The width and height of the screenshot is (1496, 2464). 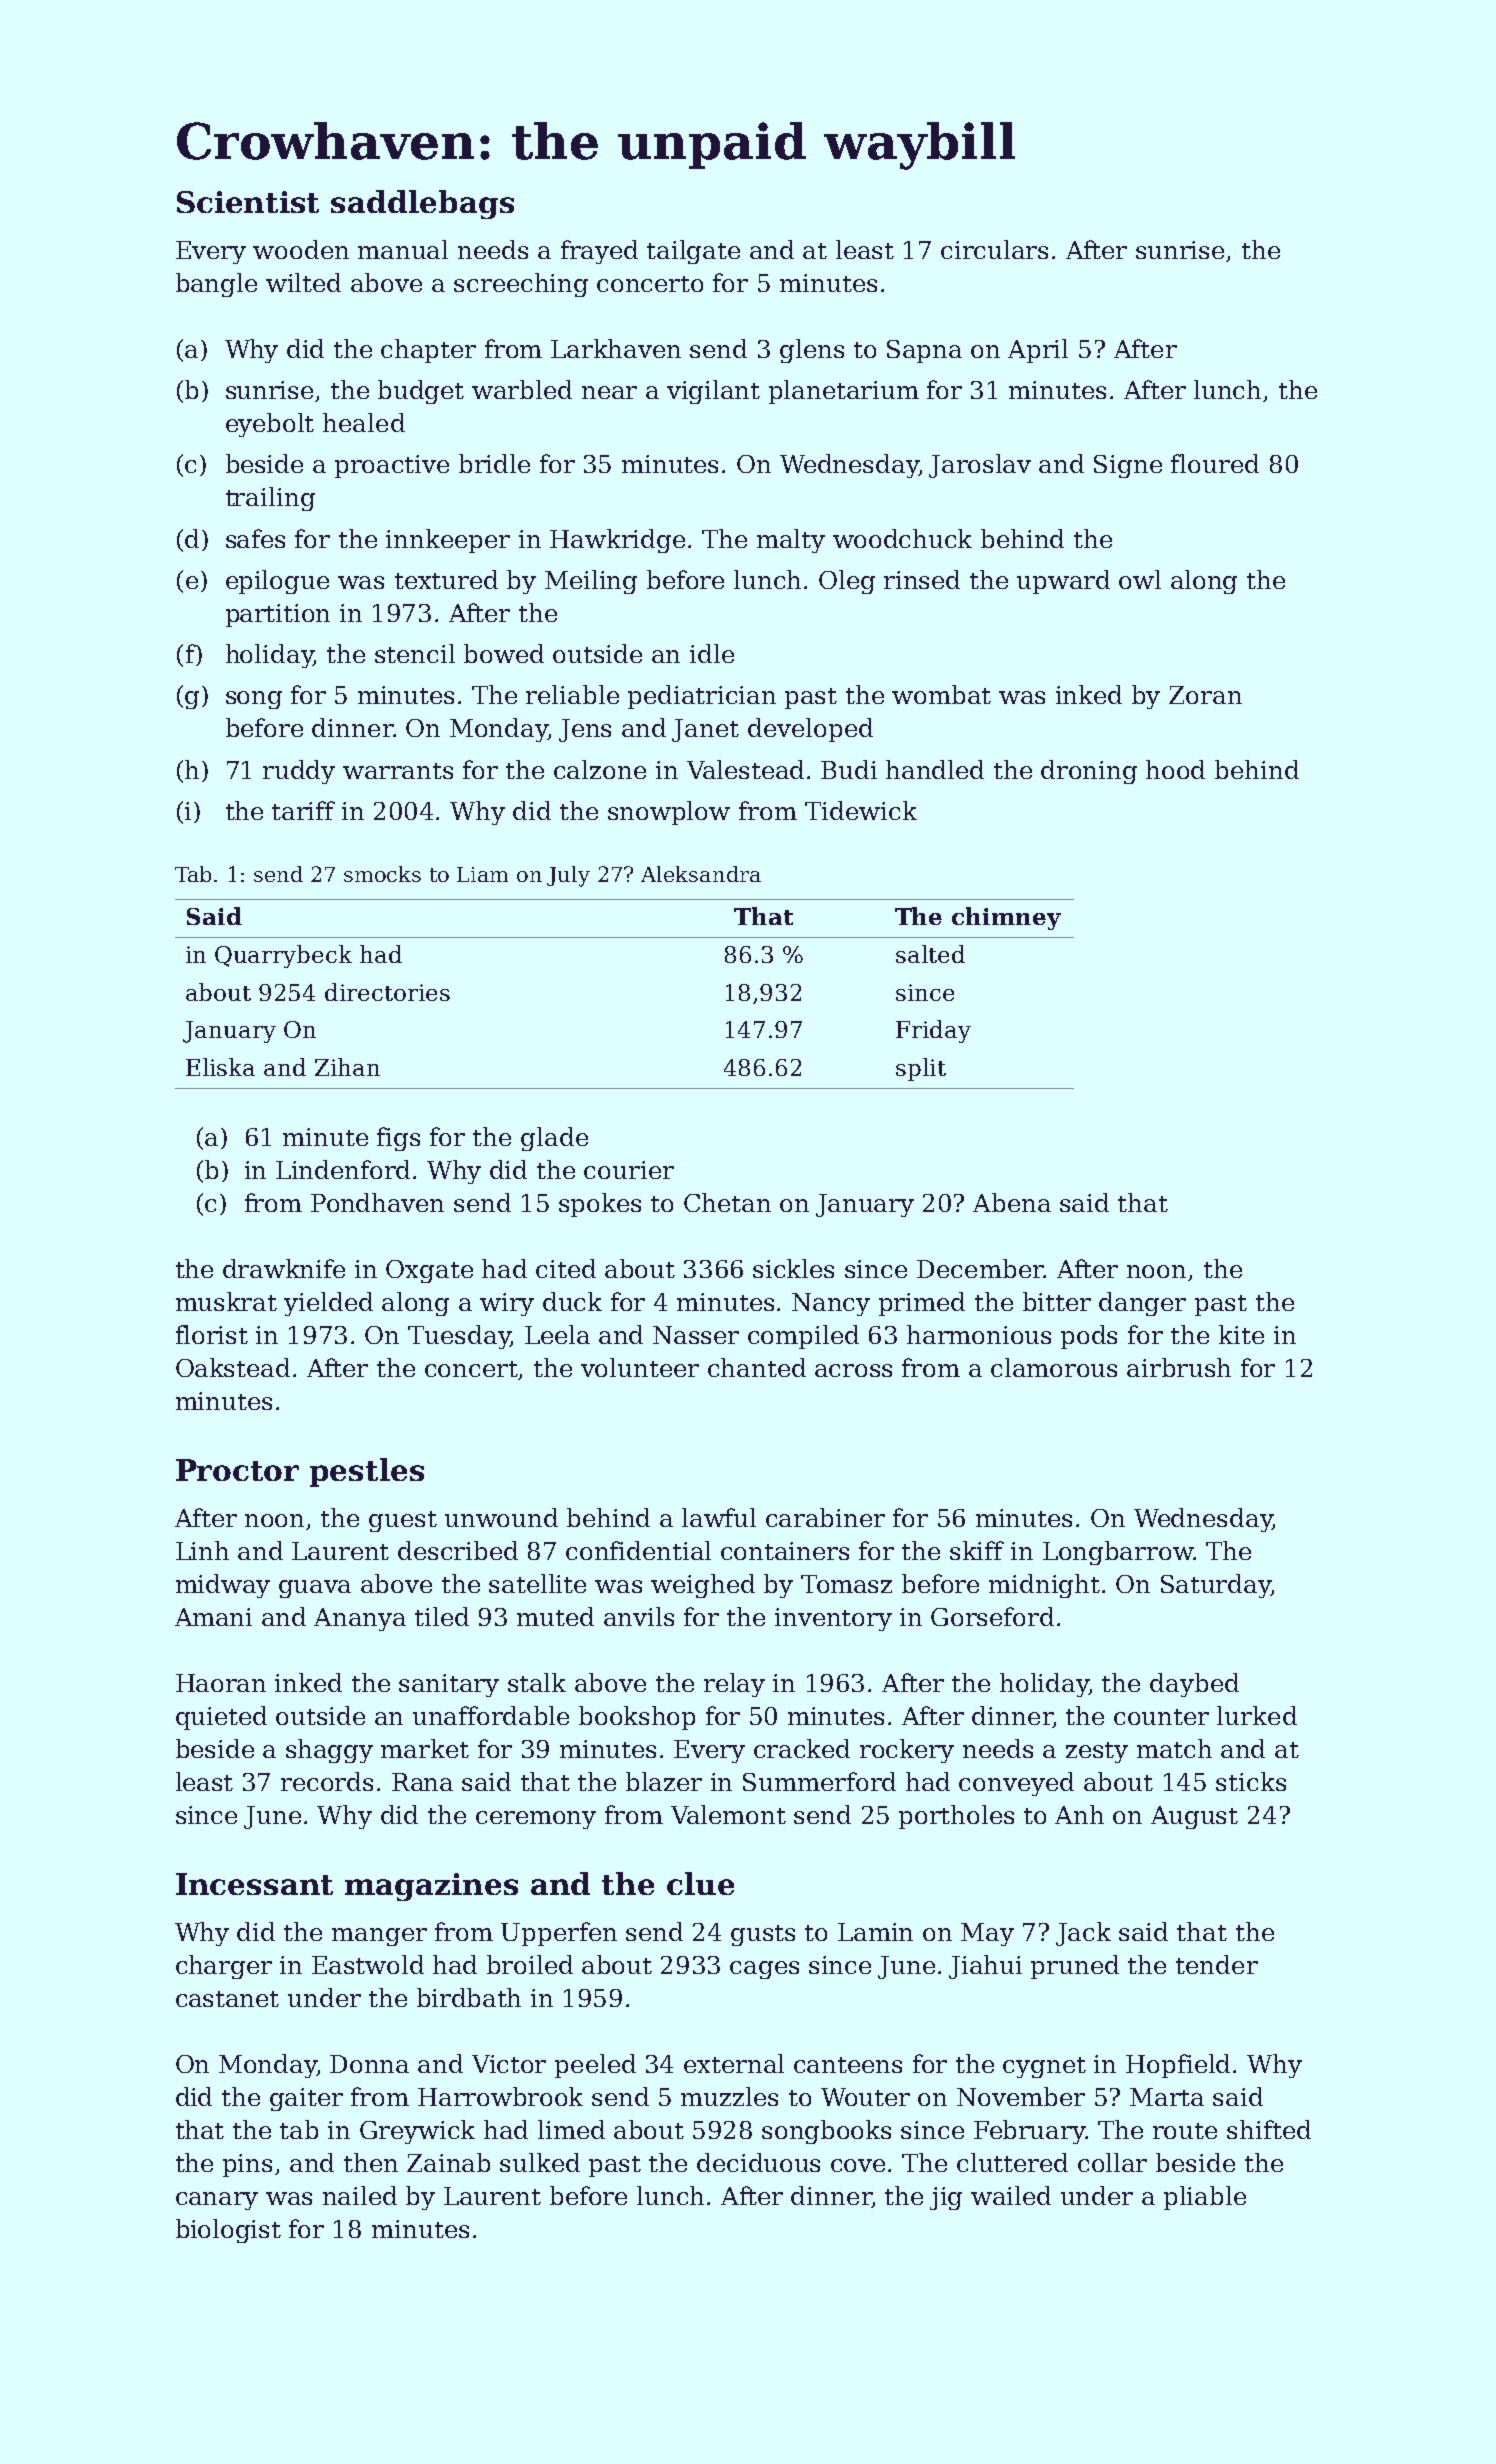 What do you see at coordinates (303, 282) in the screenshot?
I see `wilted` at bounding box center [303, 282].
